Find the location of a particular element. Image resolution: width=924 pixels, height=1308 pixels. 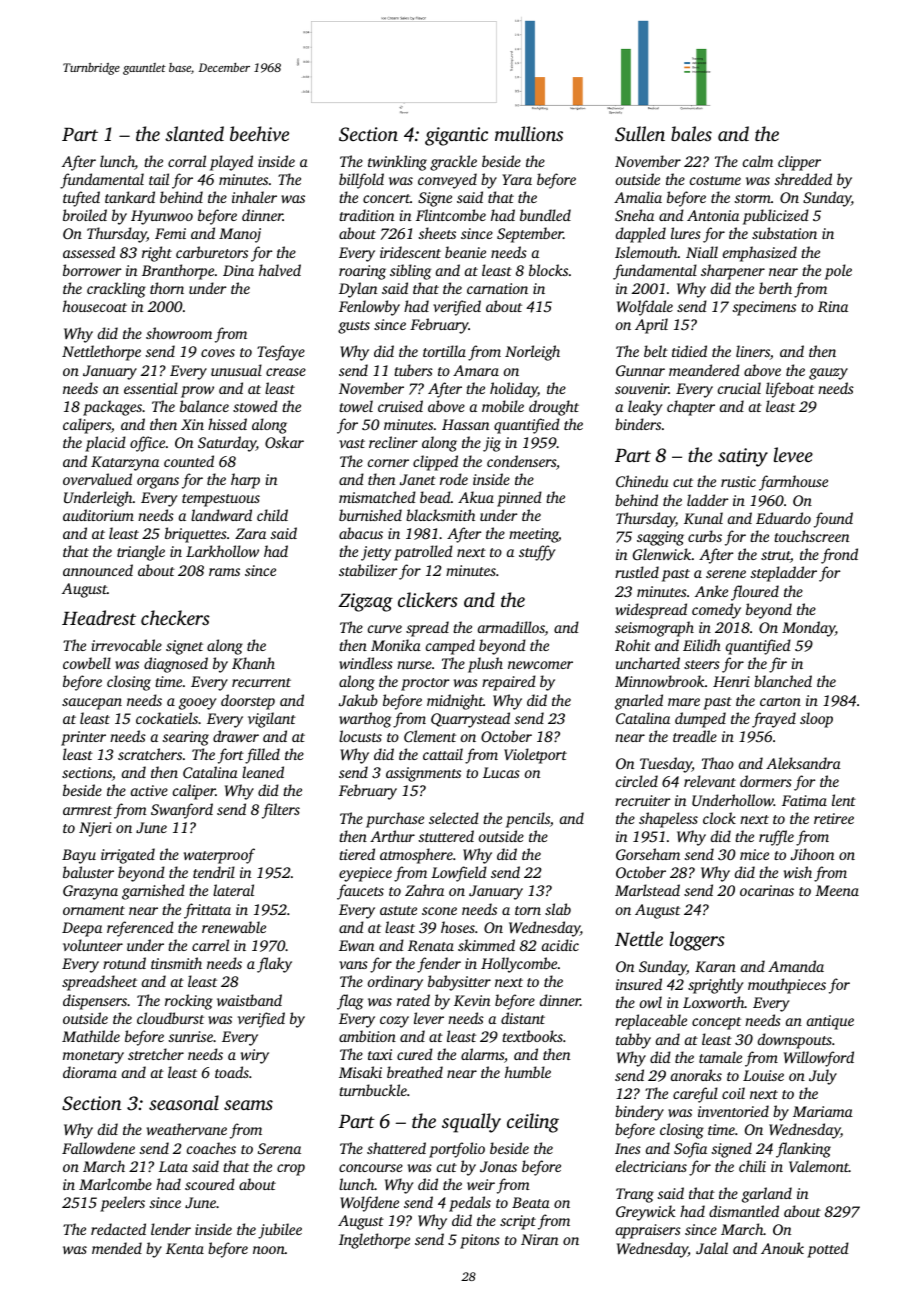

mended is located at coordinates (117, 1248).
